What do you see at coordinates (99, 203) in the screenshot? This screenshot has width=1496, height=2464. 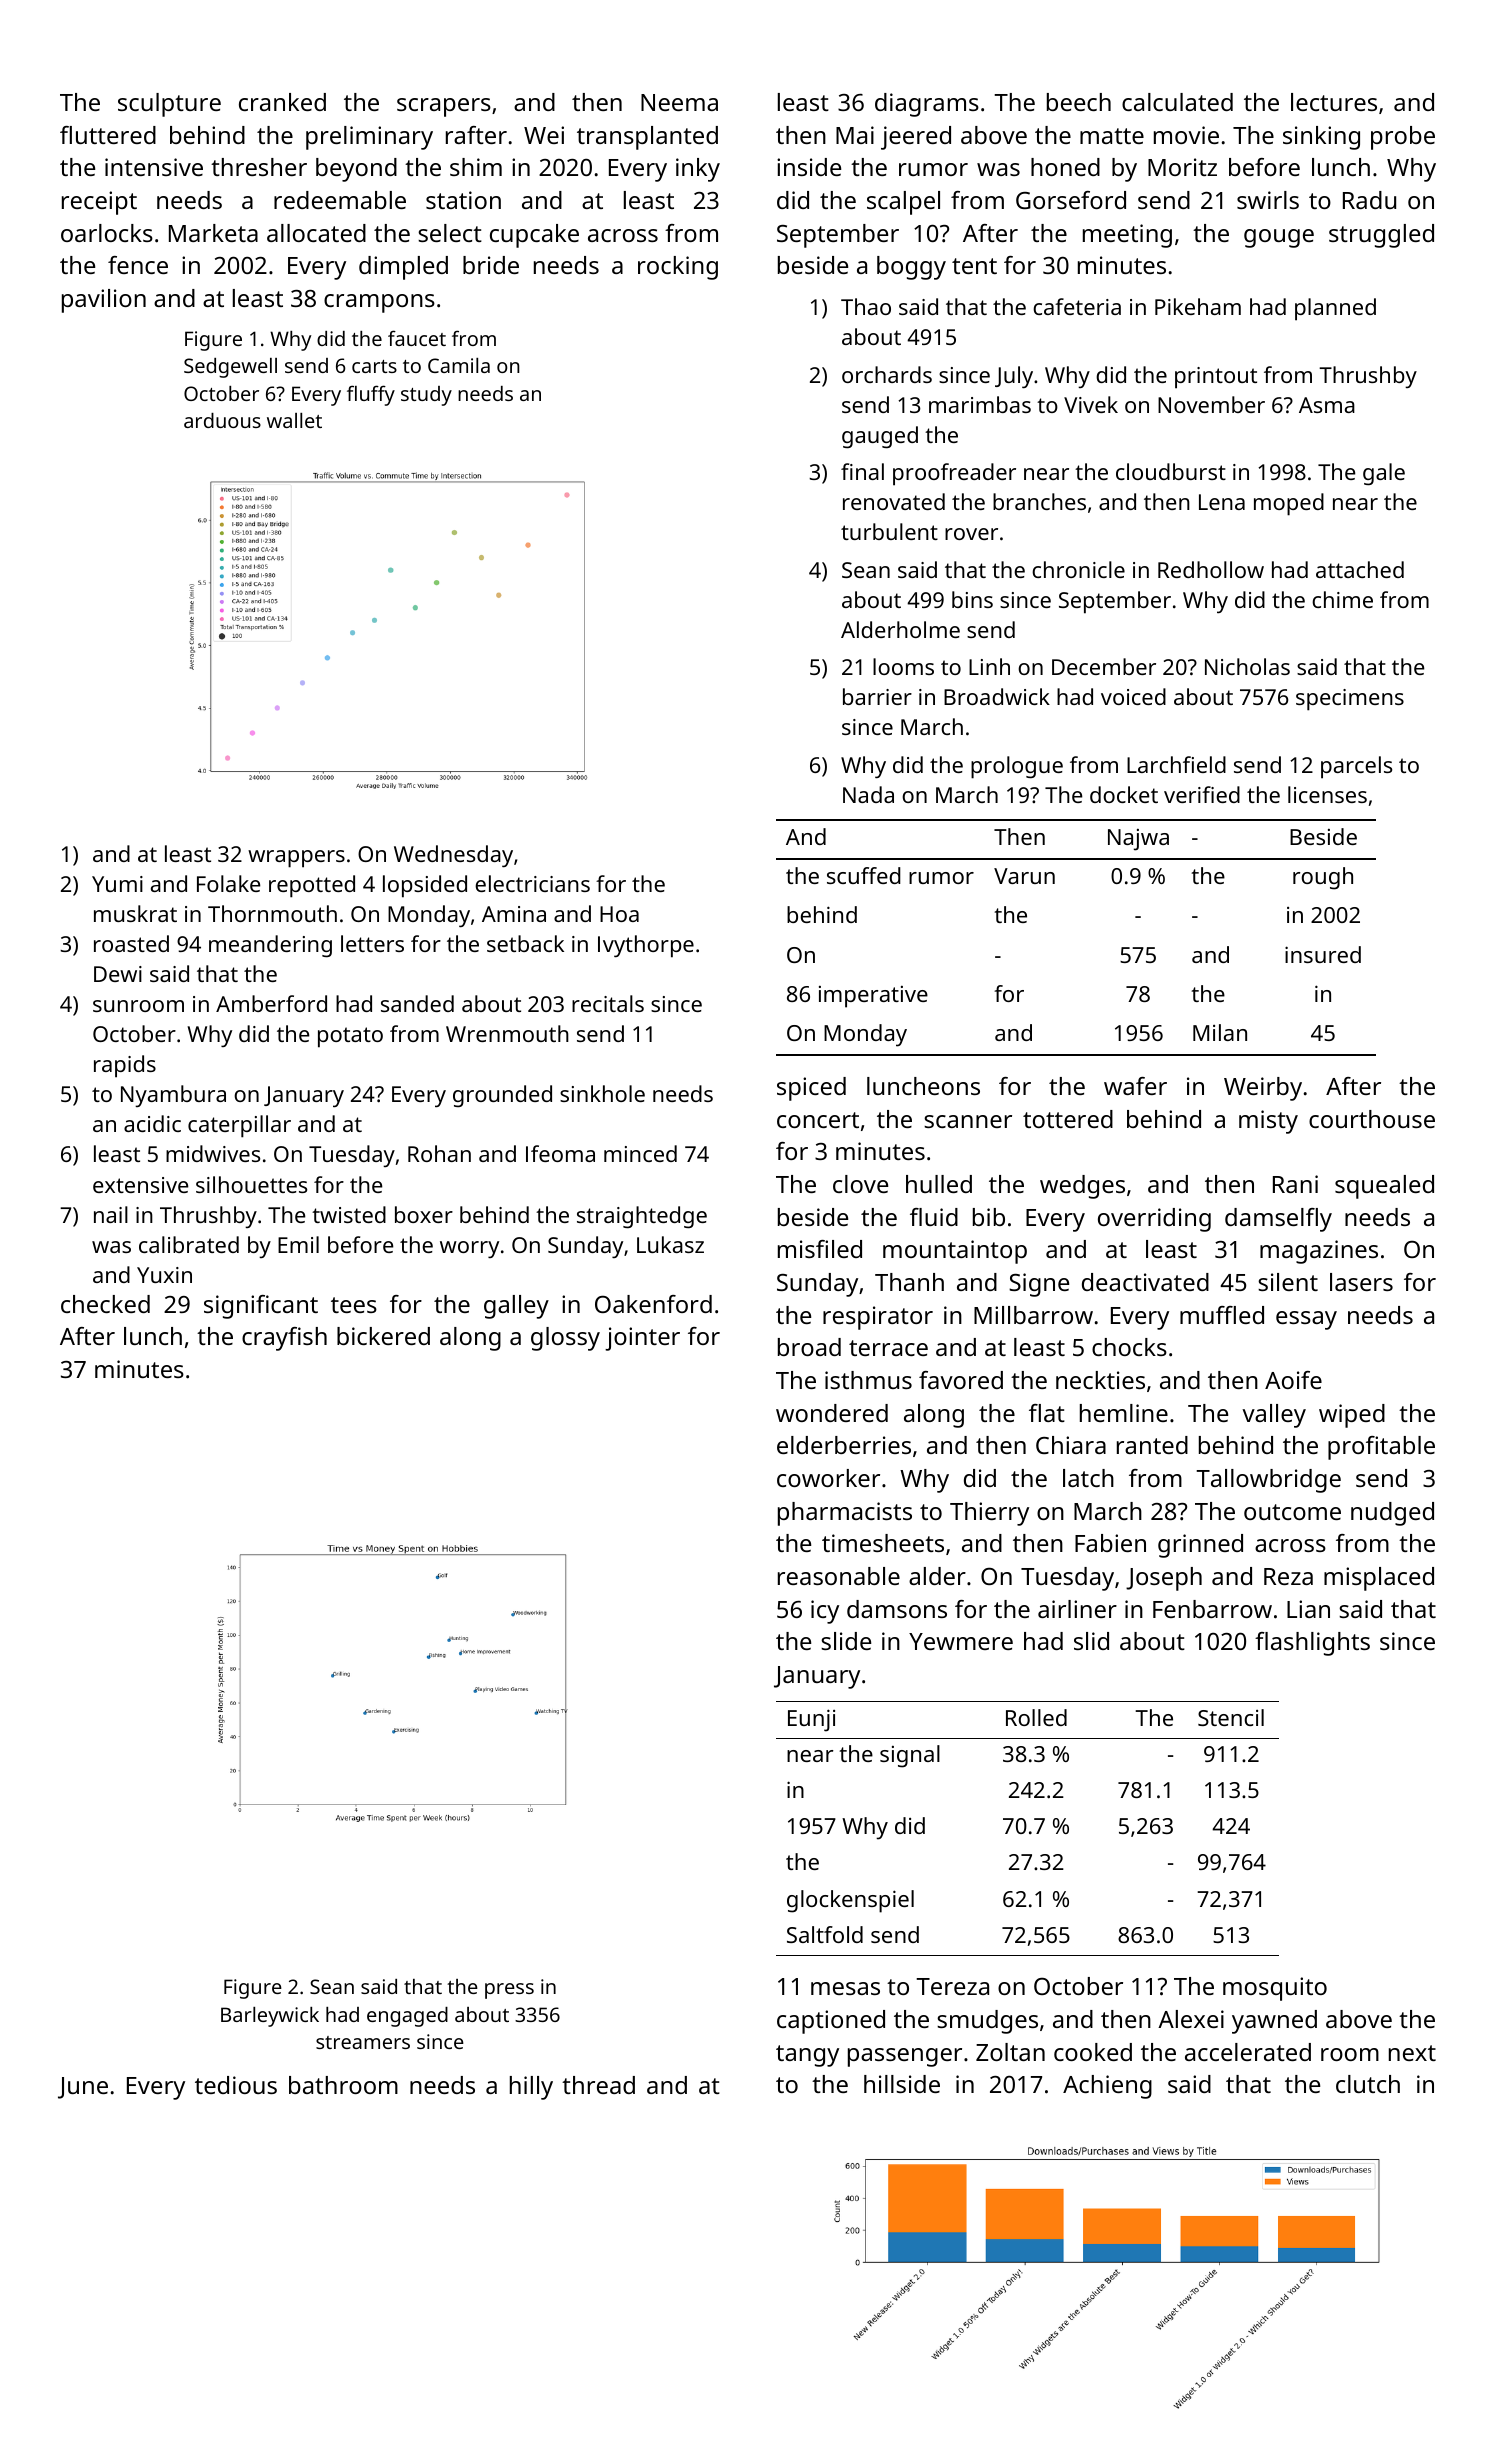 I see `receipt` at bounding box center [99, 203].
